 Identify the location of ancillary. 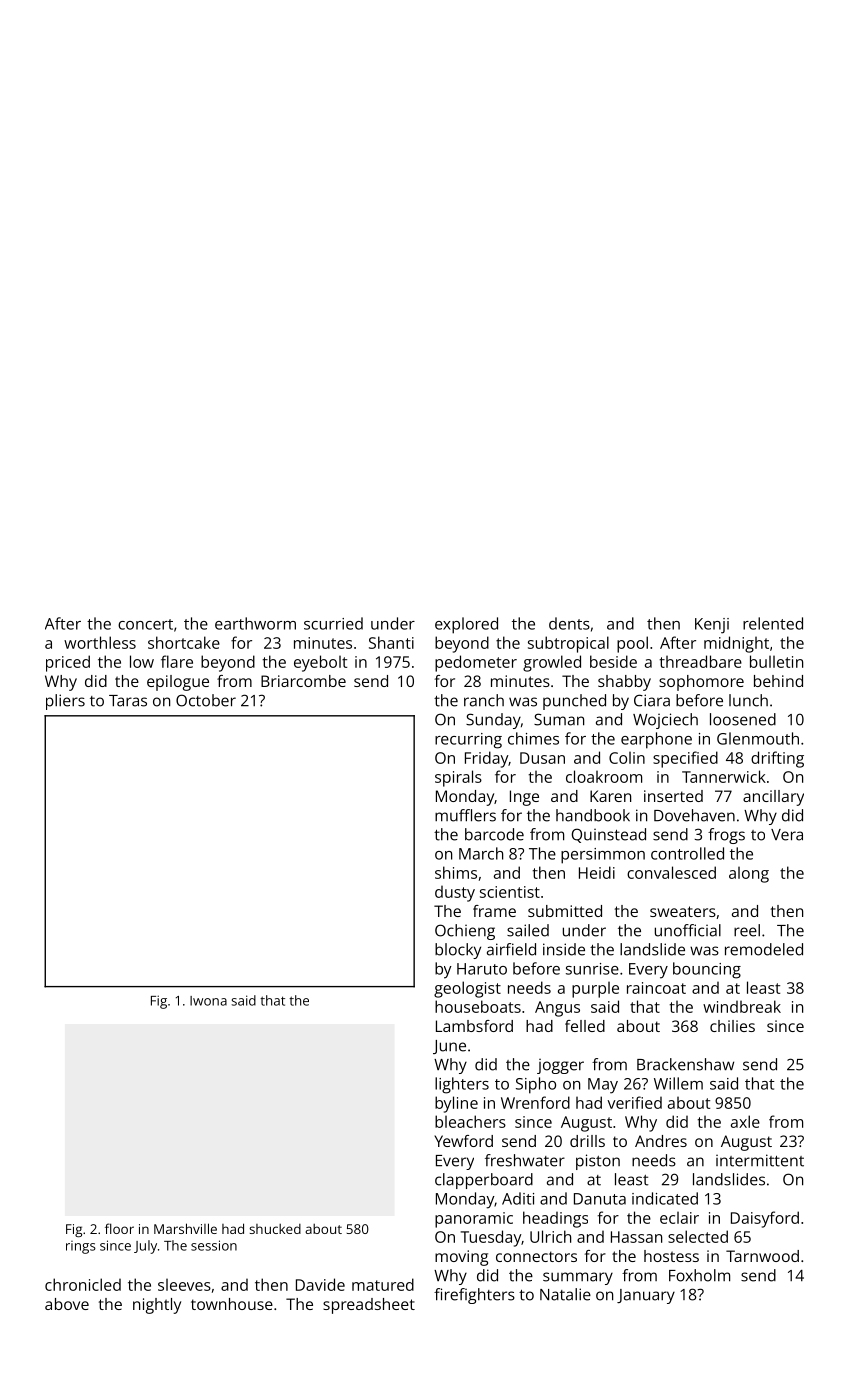
(773, 798).
